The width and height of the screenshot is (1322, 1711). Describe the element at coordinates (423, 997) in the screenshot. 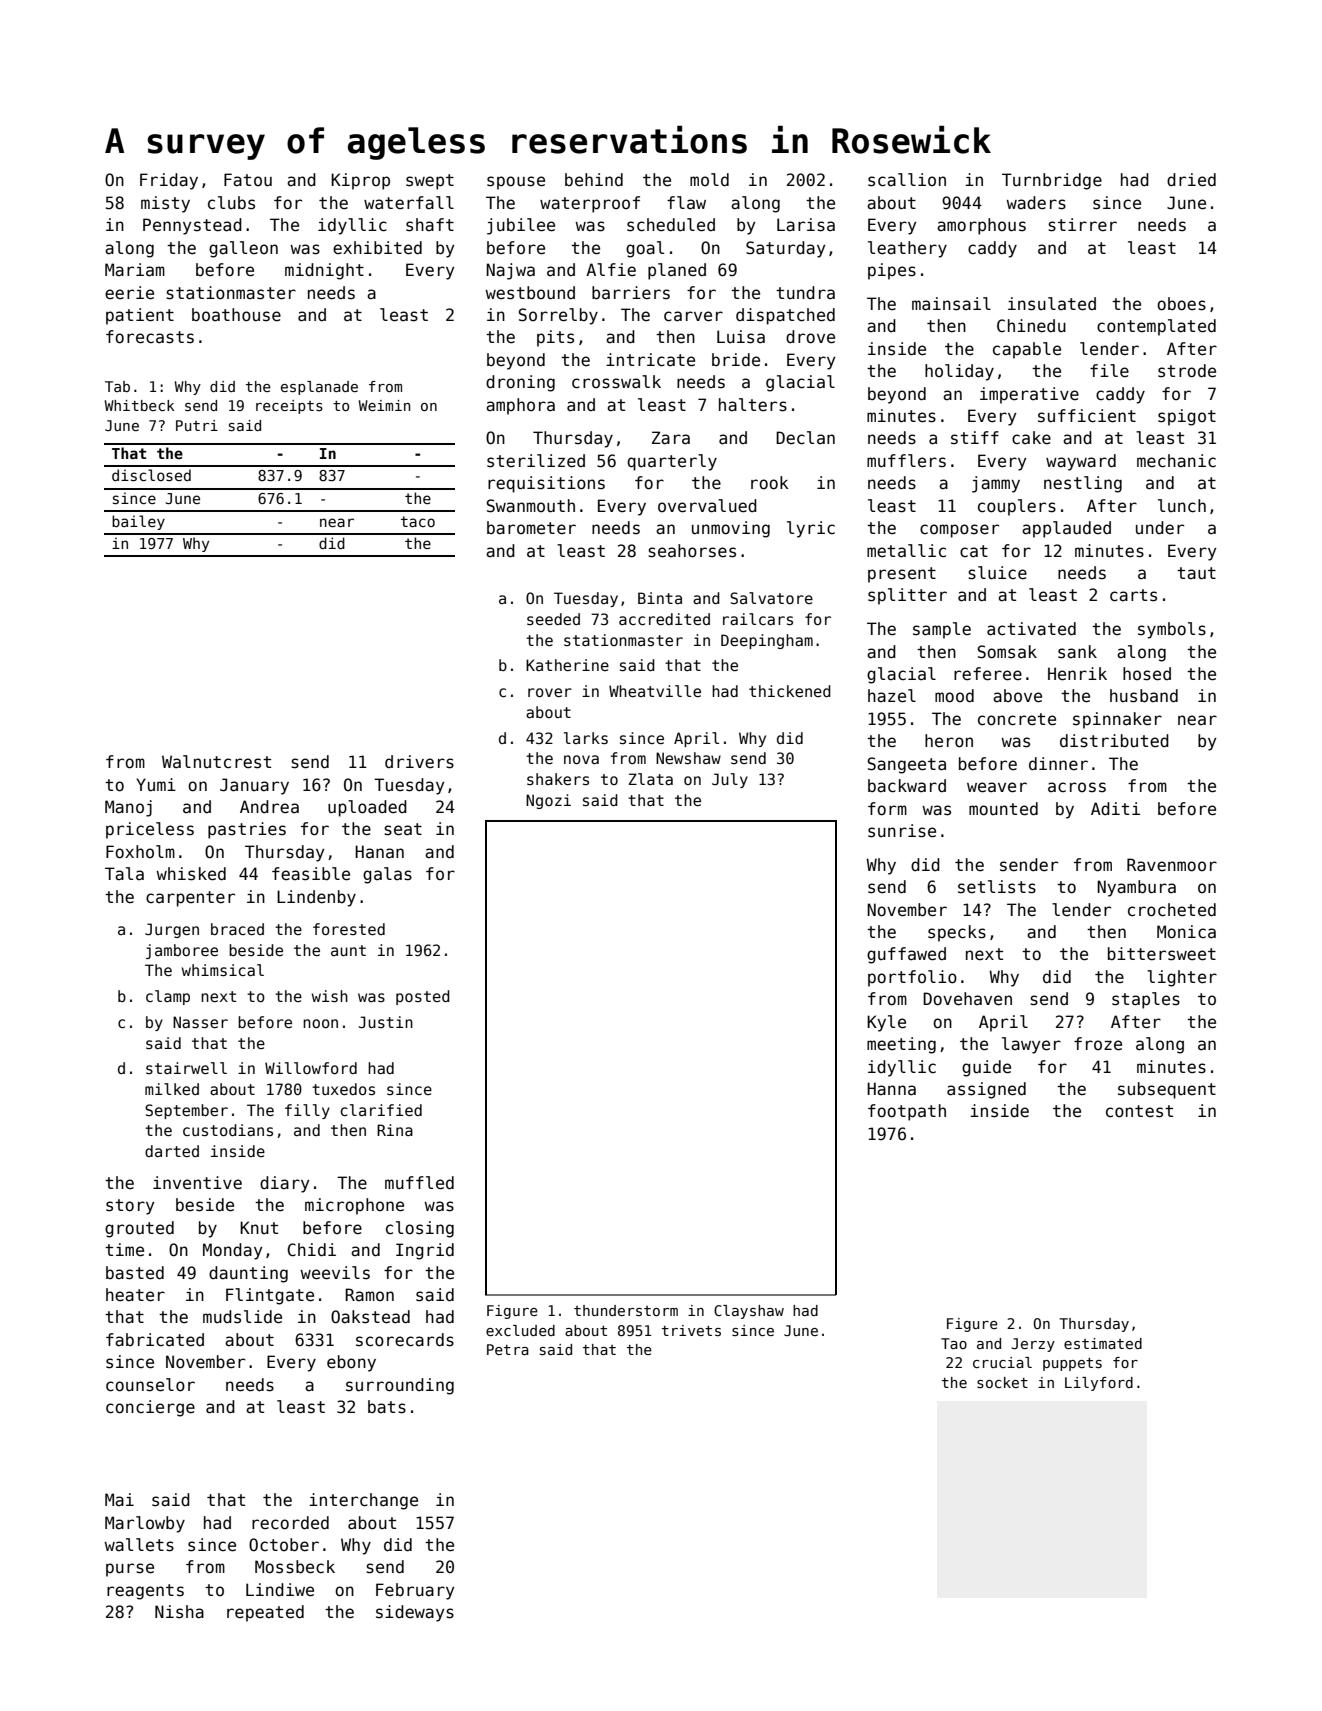

I see `posted` at that location.
